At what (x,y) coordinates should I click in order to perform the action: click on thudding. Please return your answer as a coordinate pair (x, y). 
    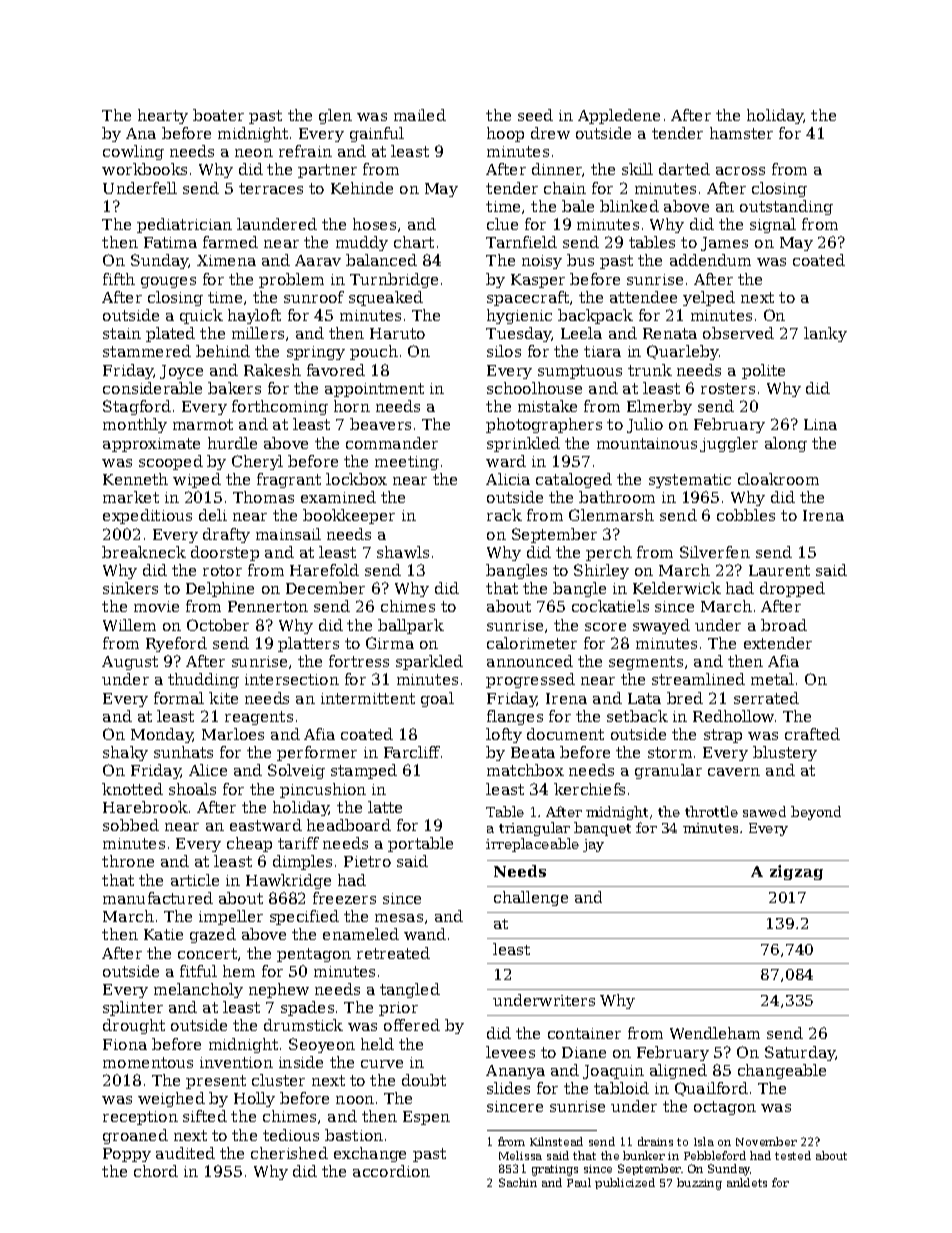
    Looking at the image, I should click on (203, 680).
